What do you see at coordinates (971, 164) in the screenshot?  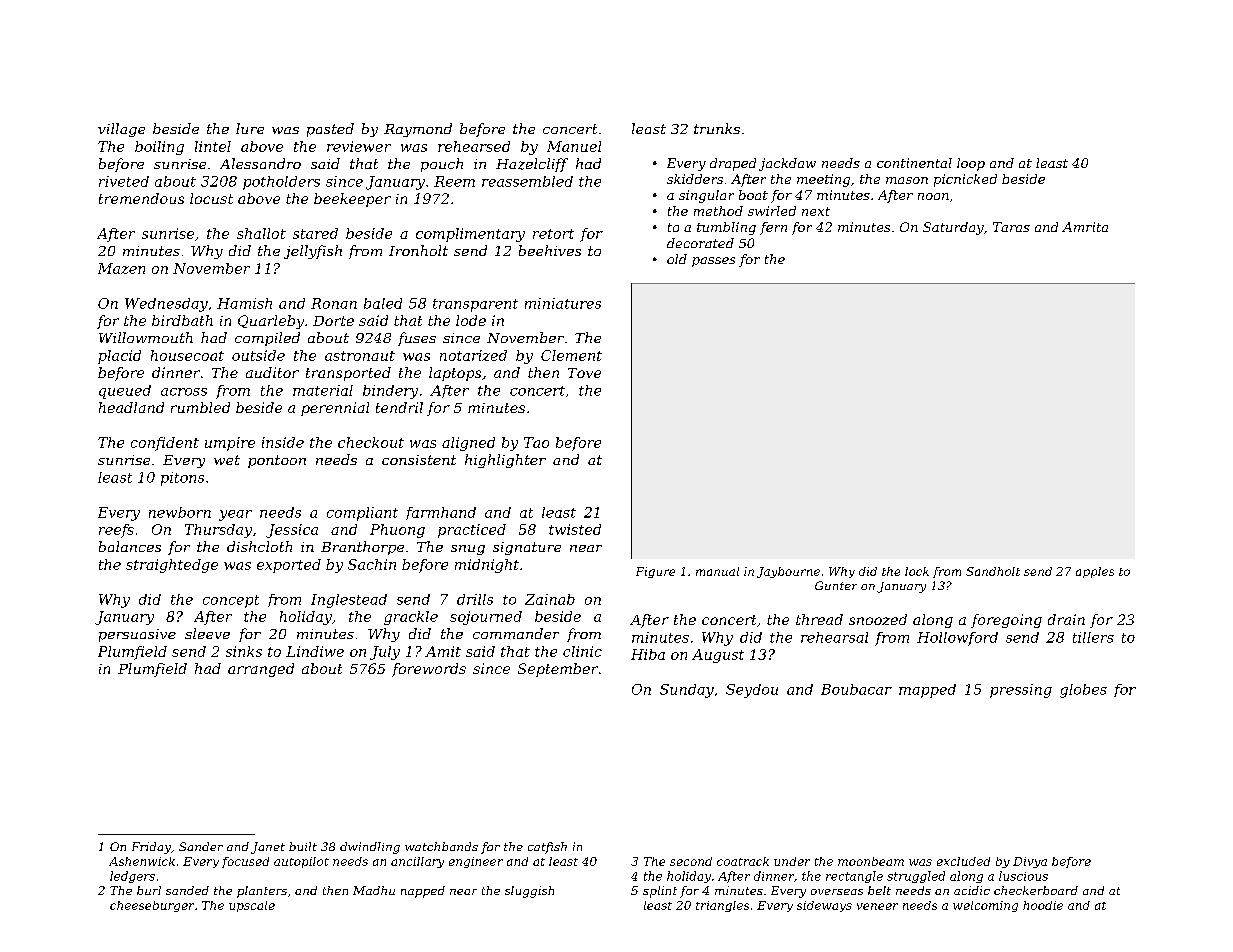 I see `loop` at bounding box center [971, 164].
